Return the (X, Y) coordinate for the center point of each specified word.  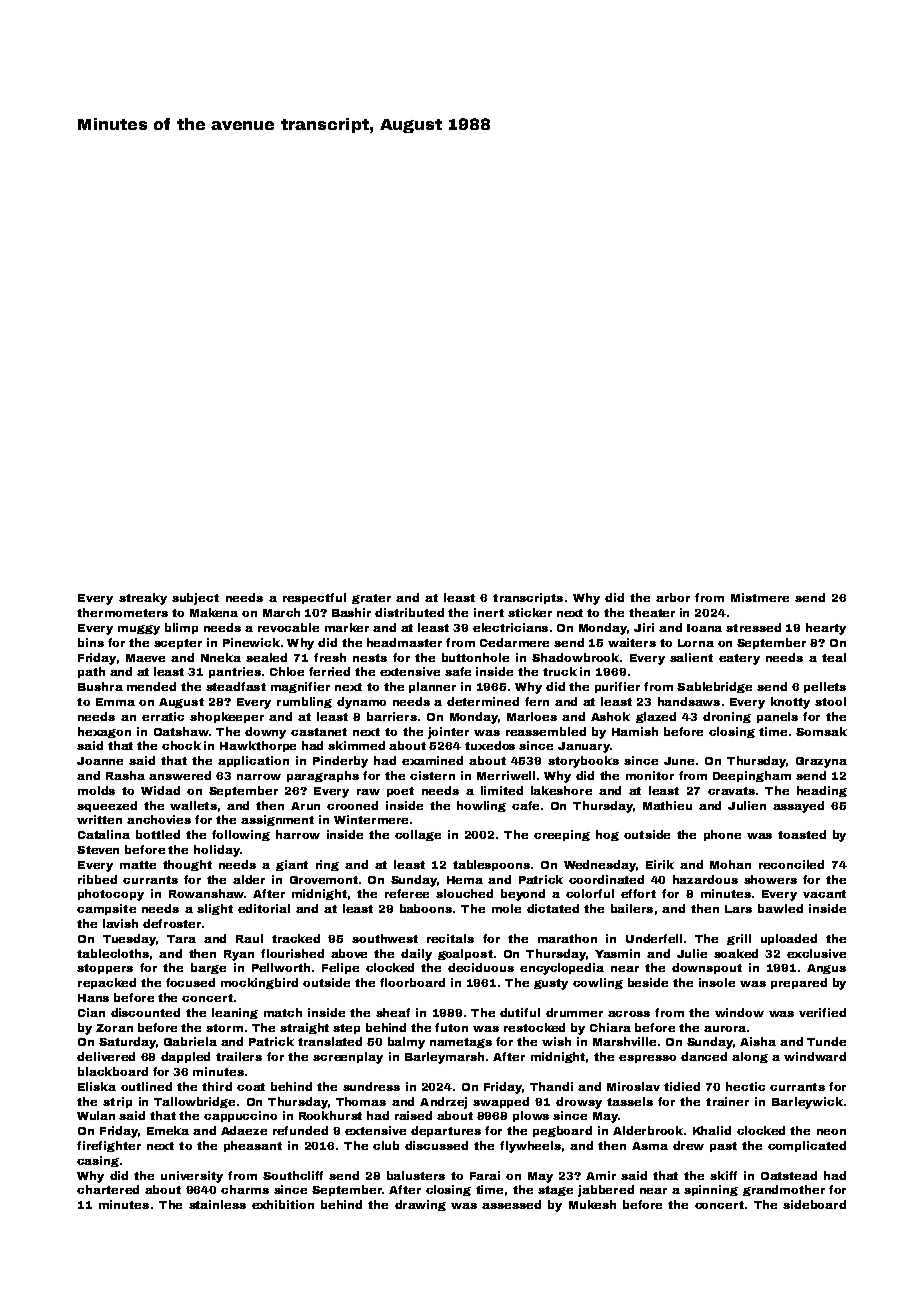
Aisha (758, 1041)
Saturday (127, 1043)
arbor (673, 597)
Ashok (610, 716)
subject (195, 599)
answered (180, 775)
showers (770, 879)
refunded (300, 1130)
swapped (501, 1102)
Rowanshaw (206, 893)
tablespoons (491, 865)
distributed (409, 612)
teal (834, 657)
